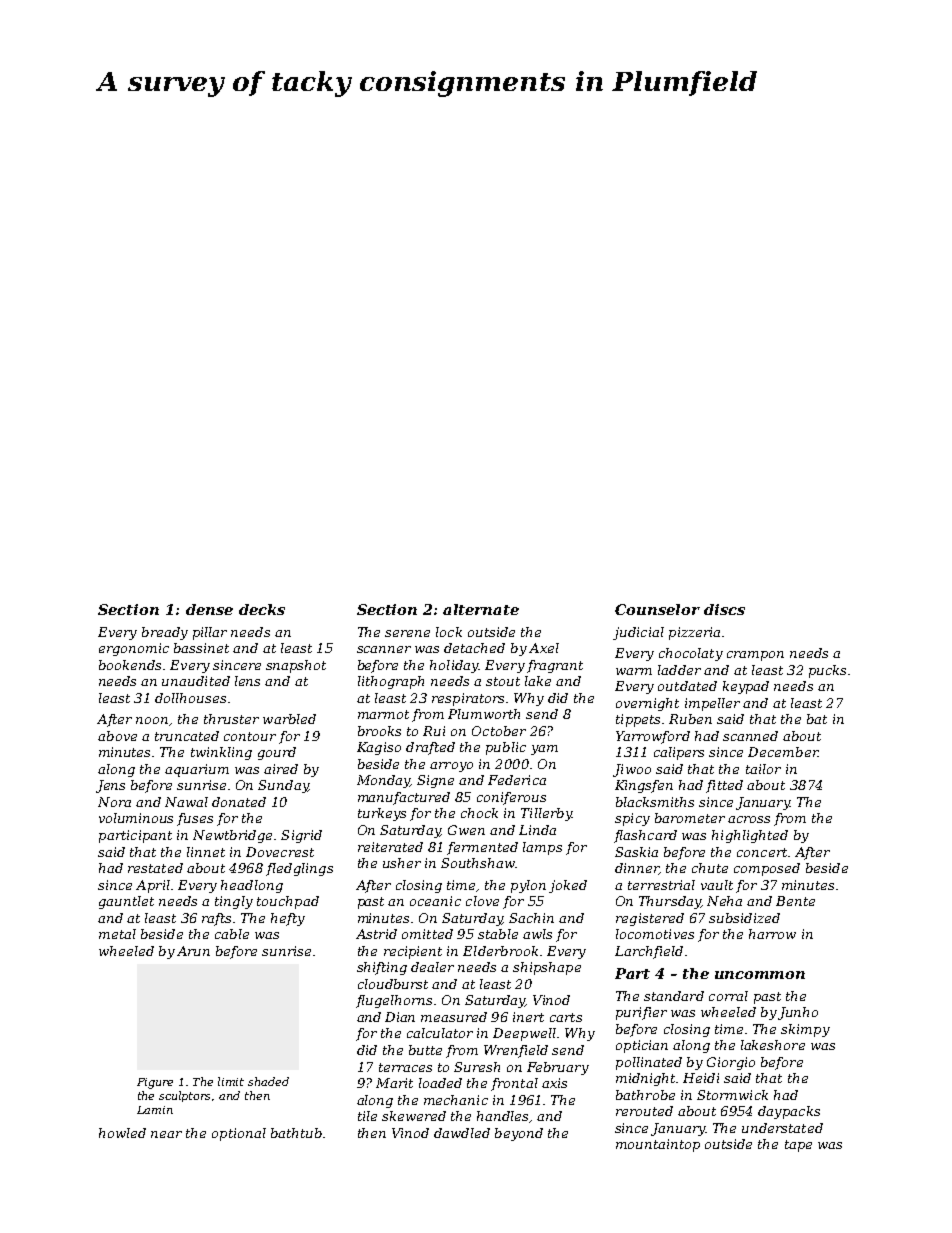 Image resolution: width=952 pixels, height=1233 pixels. Describe the element at coordinates (296, 1133) in the screenshot. I see `bathtub` at that location.
